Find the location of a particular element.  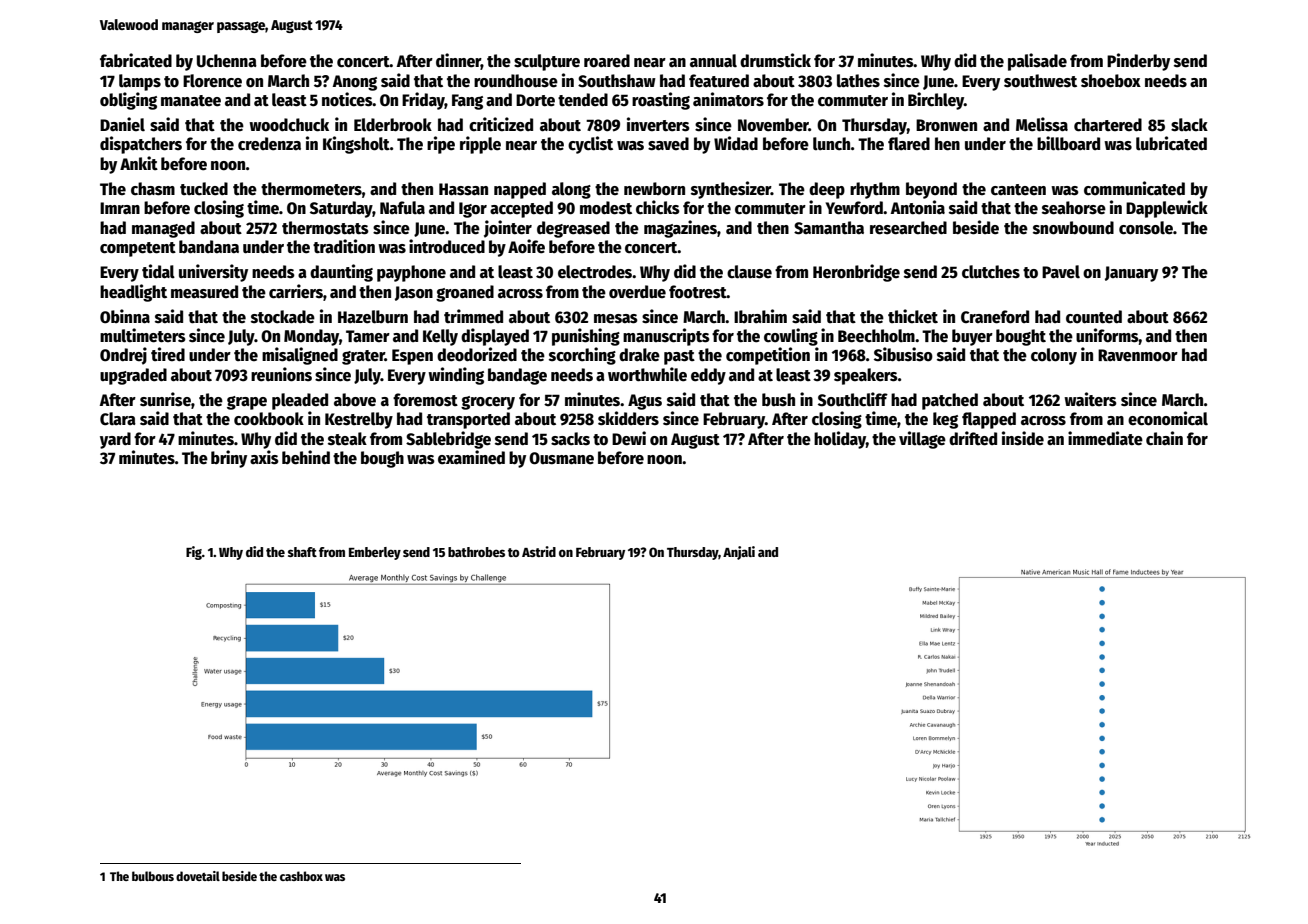

drifted is located at coordinates (973, 438).
